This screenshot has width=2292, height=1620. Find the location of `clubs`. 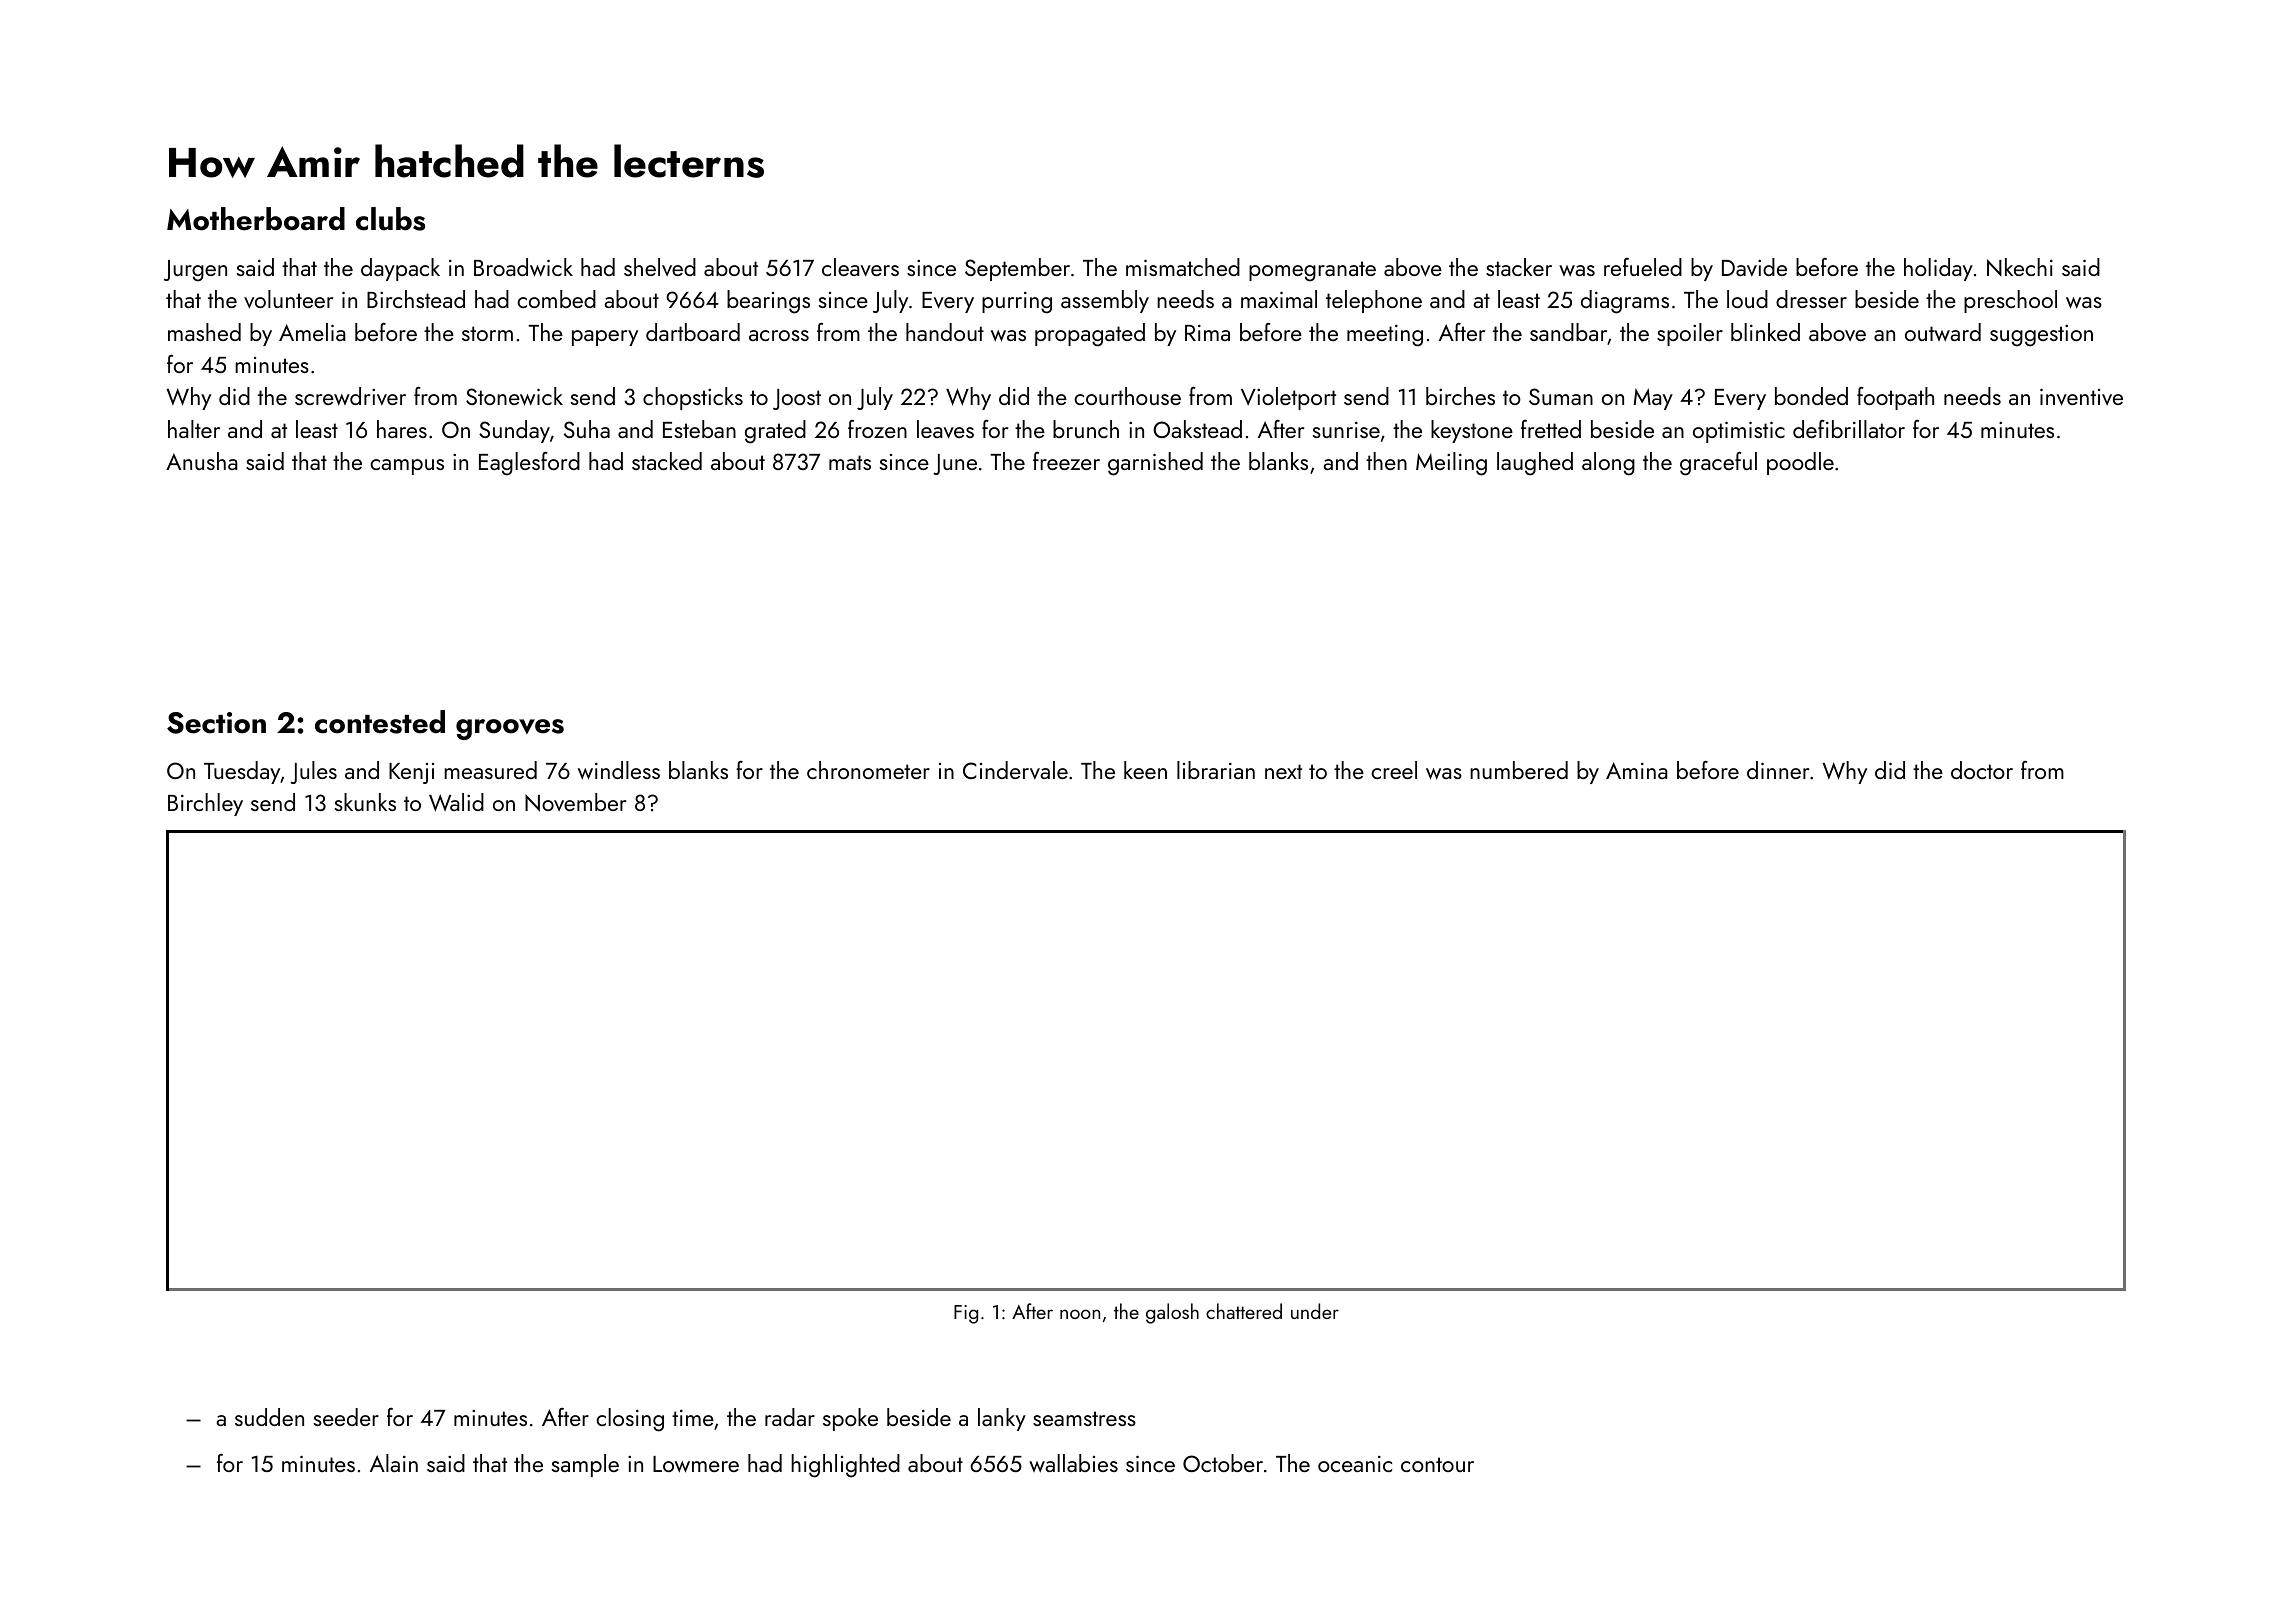

clubs is located at coordinates (390, 219).
